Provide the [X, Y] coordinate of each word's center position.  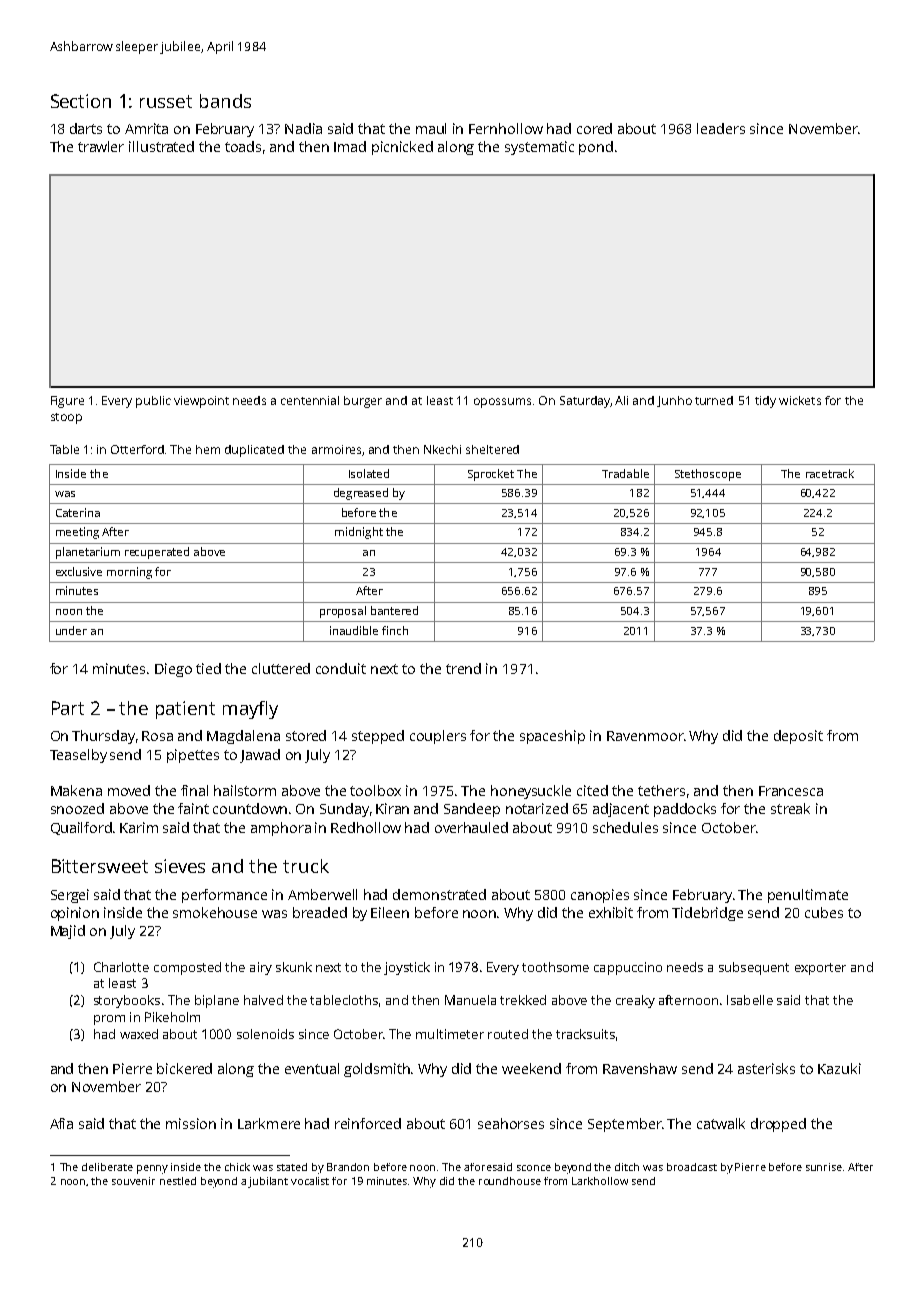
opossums [502, 403]
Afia [61, 1123]
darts [86, 128]
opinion [75, 914]
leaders [721, 128]
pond [596, 148]
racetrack [830, 473]
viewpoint [201, 402]
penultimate [808, 896]
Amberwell [322, 894]
